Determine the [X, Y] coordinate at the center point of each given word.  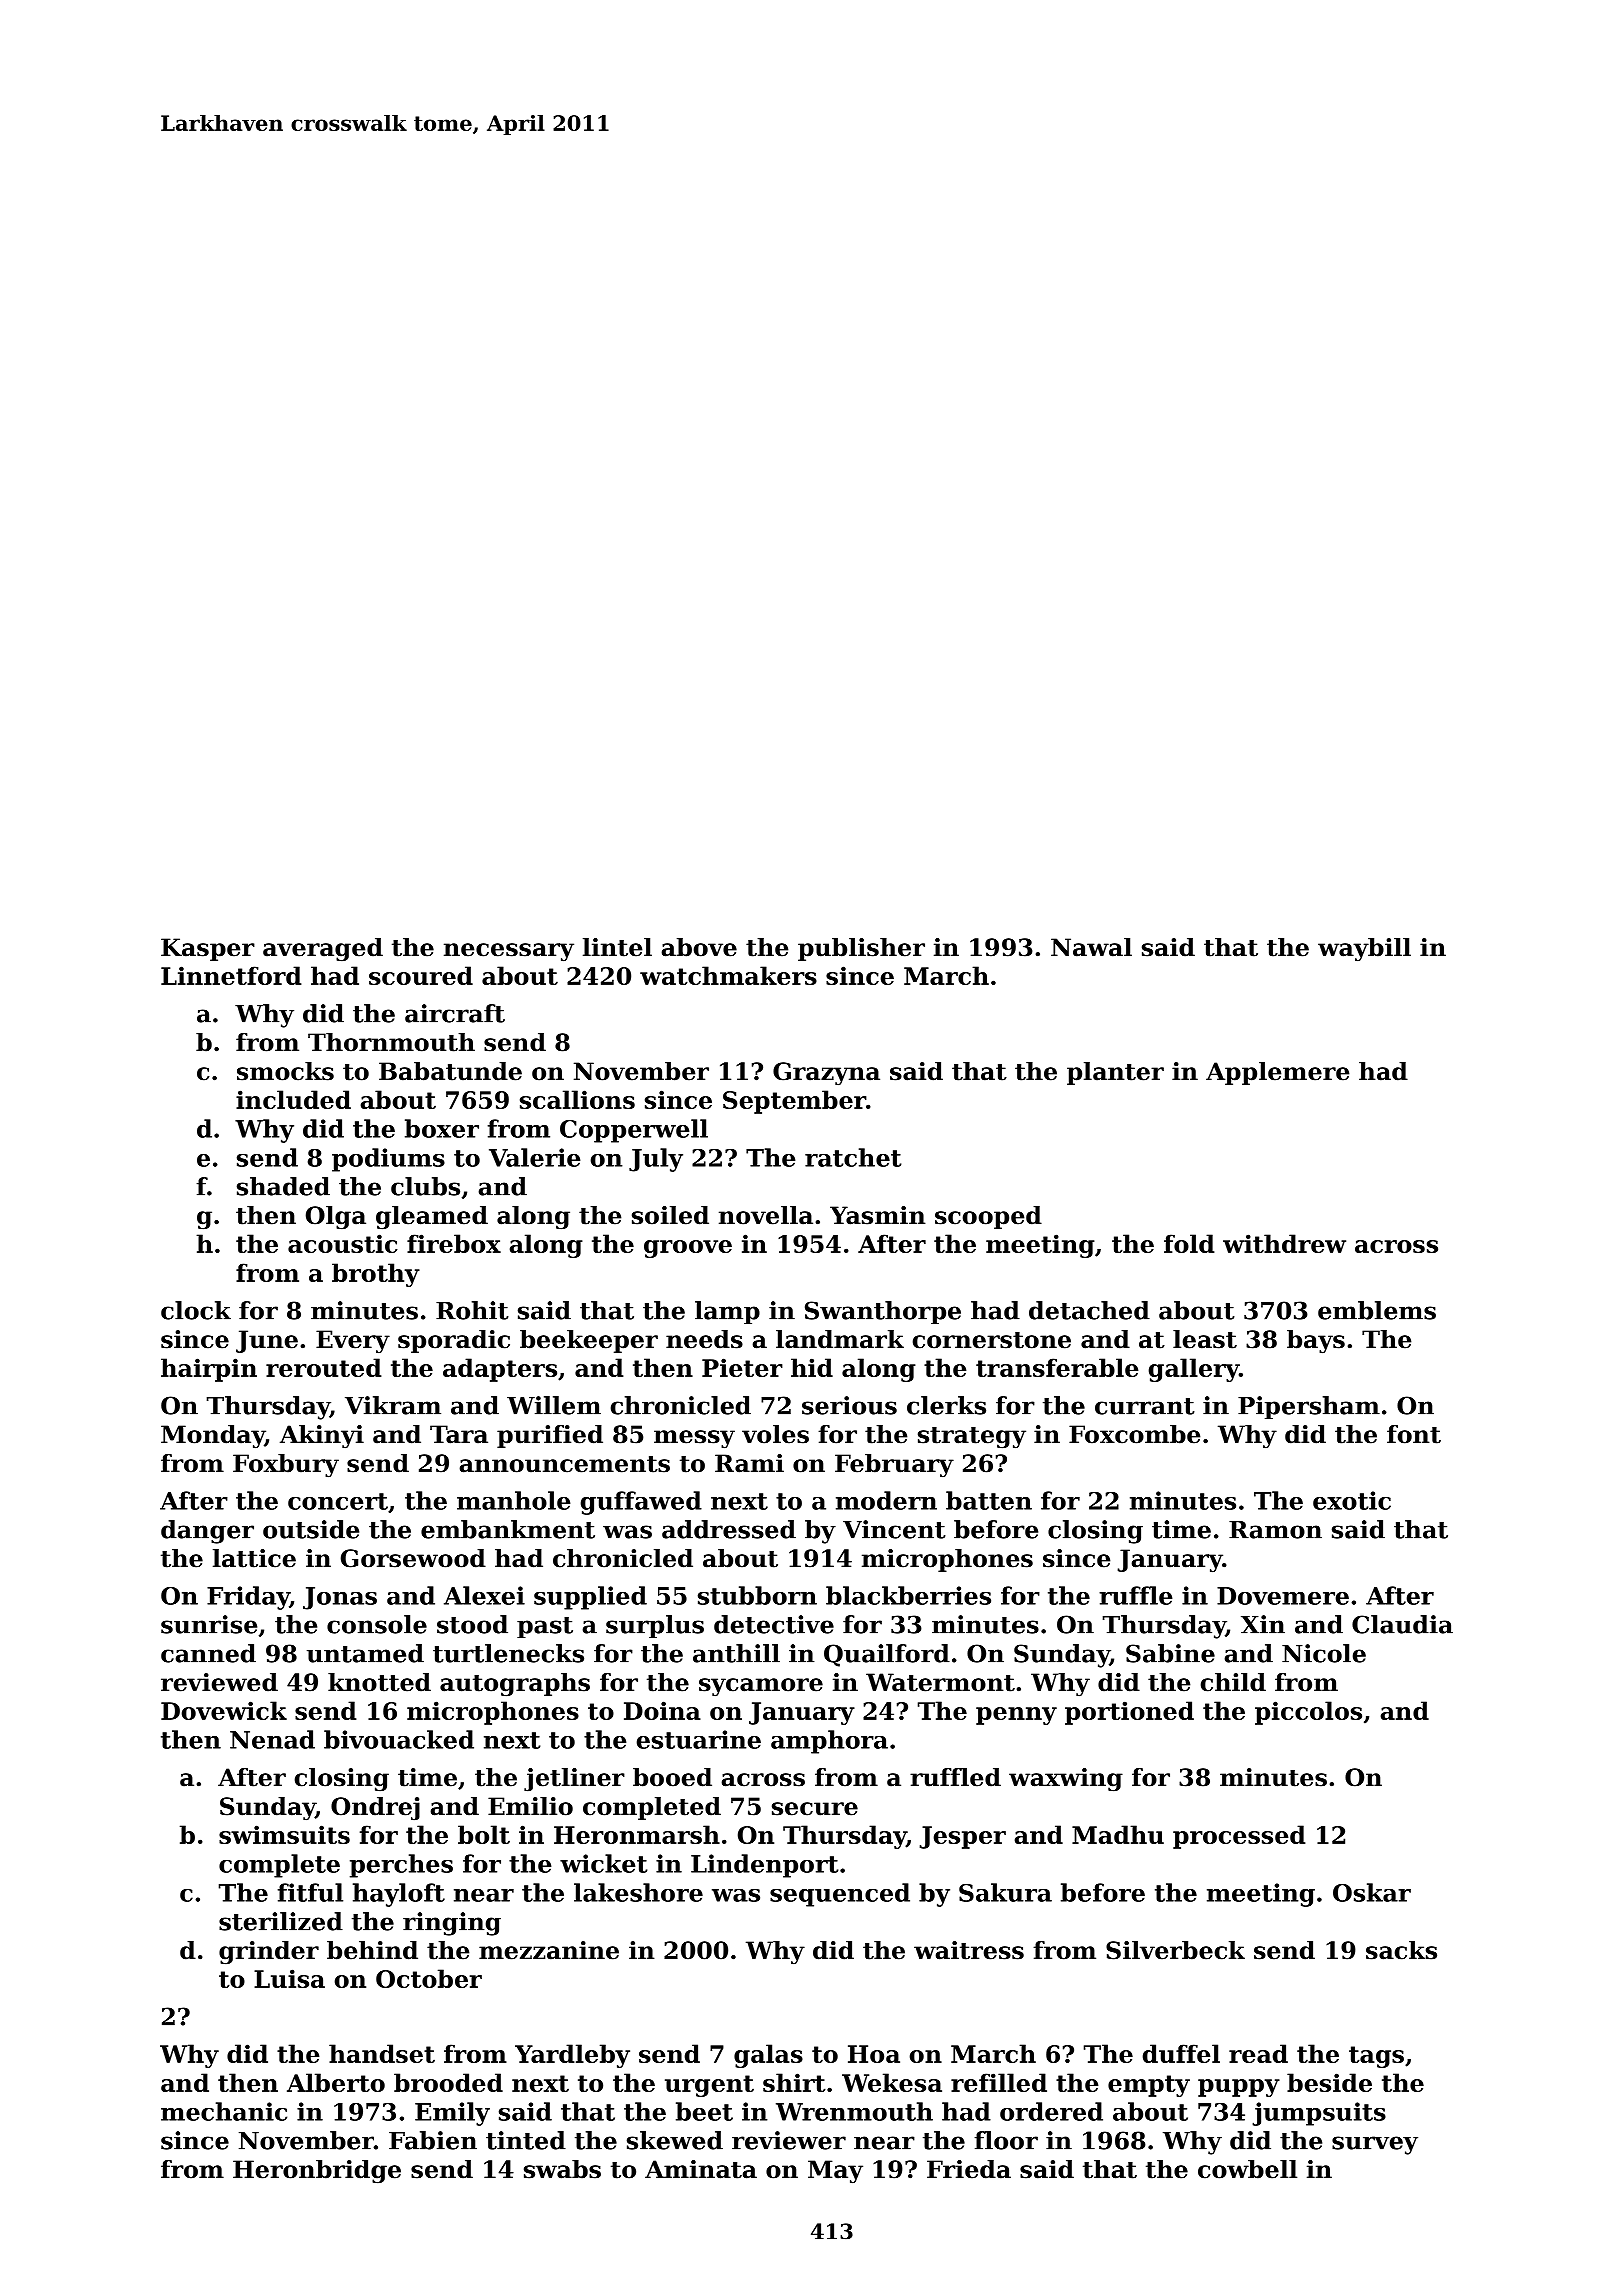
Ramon [1275, 1530]
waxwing [1066, 1780]
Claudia [1402, 1624]
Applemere [1277, 1073]
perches [401, 1866]
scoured [421, 975]
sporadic [454, 1341]
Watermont [940, 1682]
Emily [452, 2114]
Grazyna [826, 1074]
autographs [515, 1685]
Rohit [472, 1310]
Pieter [742, 1367]
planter [1115, 1073]
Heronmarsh [637, 1834]
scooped [988, 1217]
